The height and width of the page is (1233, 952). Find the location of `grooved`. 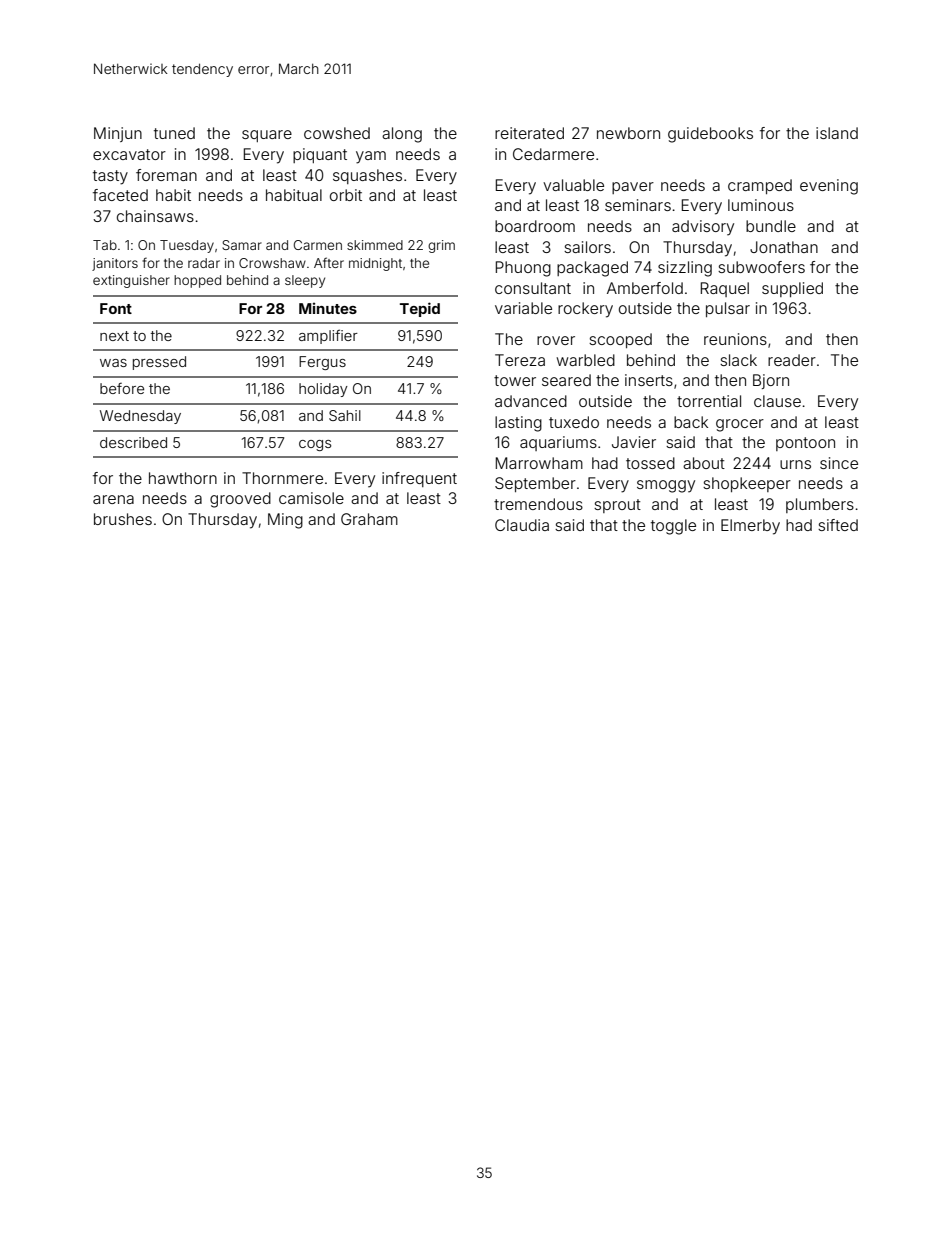

grooved is located at coordinates (240, 500).
